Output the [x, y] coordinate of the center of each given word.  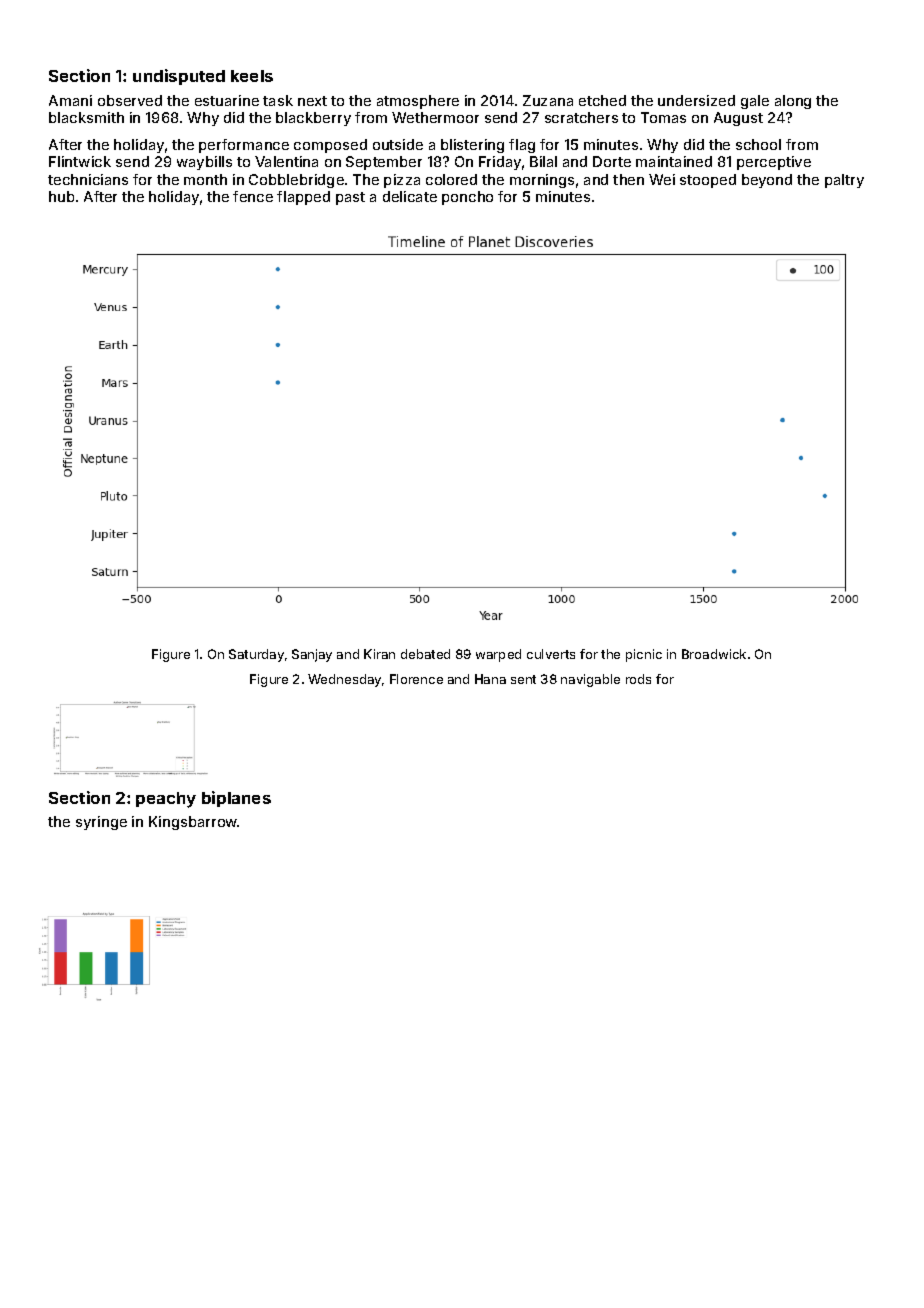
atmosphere [418, 102]
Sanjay [312, 655]
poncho [467, 198]
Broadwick [714, 654]
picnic [644, 655]
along [793, 102]
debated [425, 654]
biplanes [236, 799]
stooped [708, 181]
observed [130, 100]
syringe [101, 823]
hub [61, 196]
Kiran [379, 654]
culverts [551, 654]
